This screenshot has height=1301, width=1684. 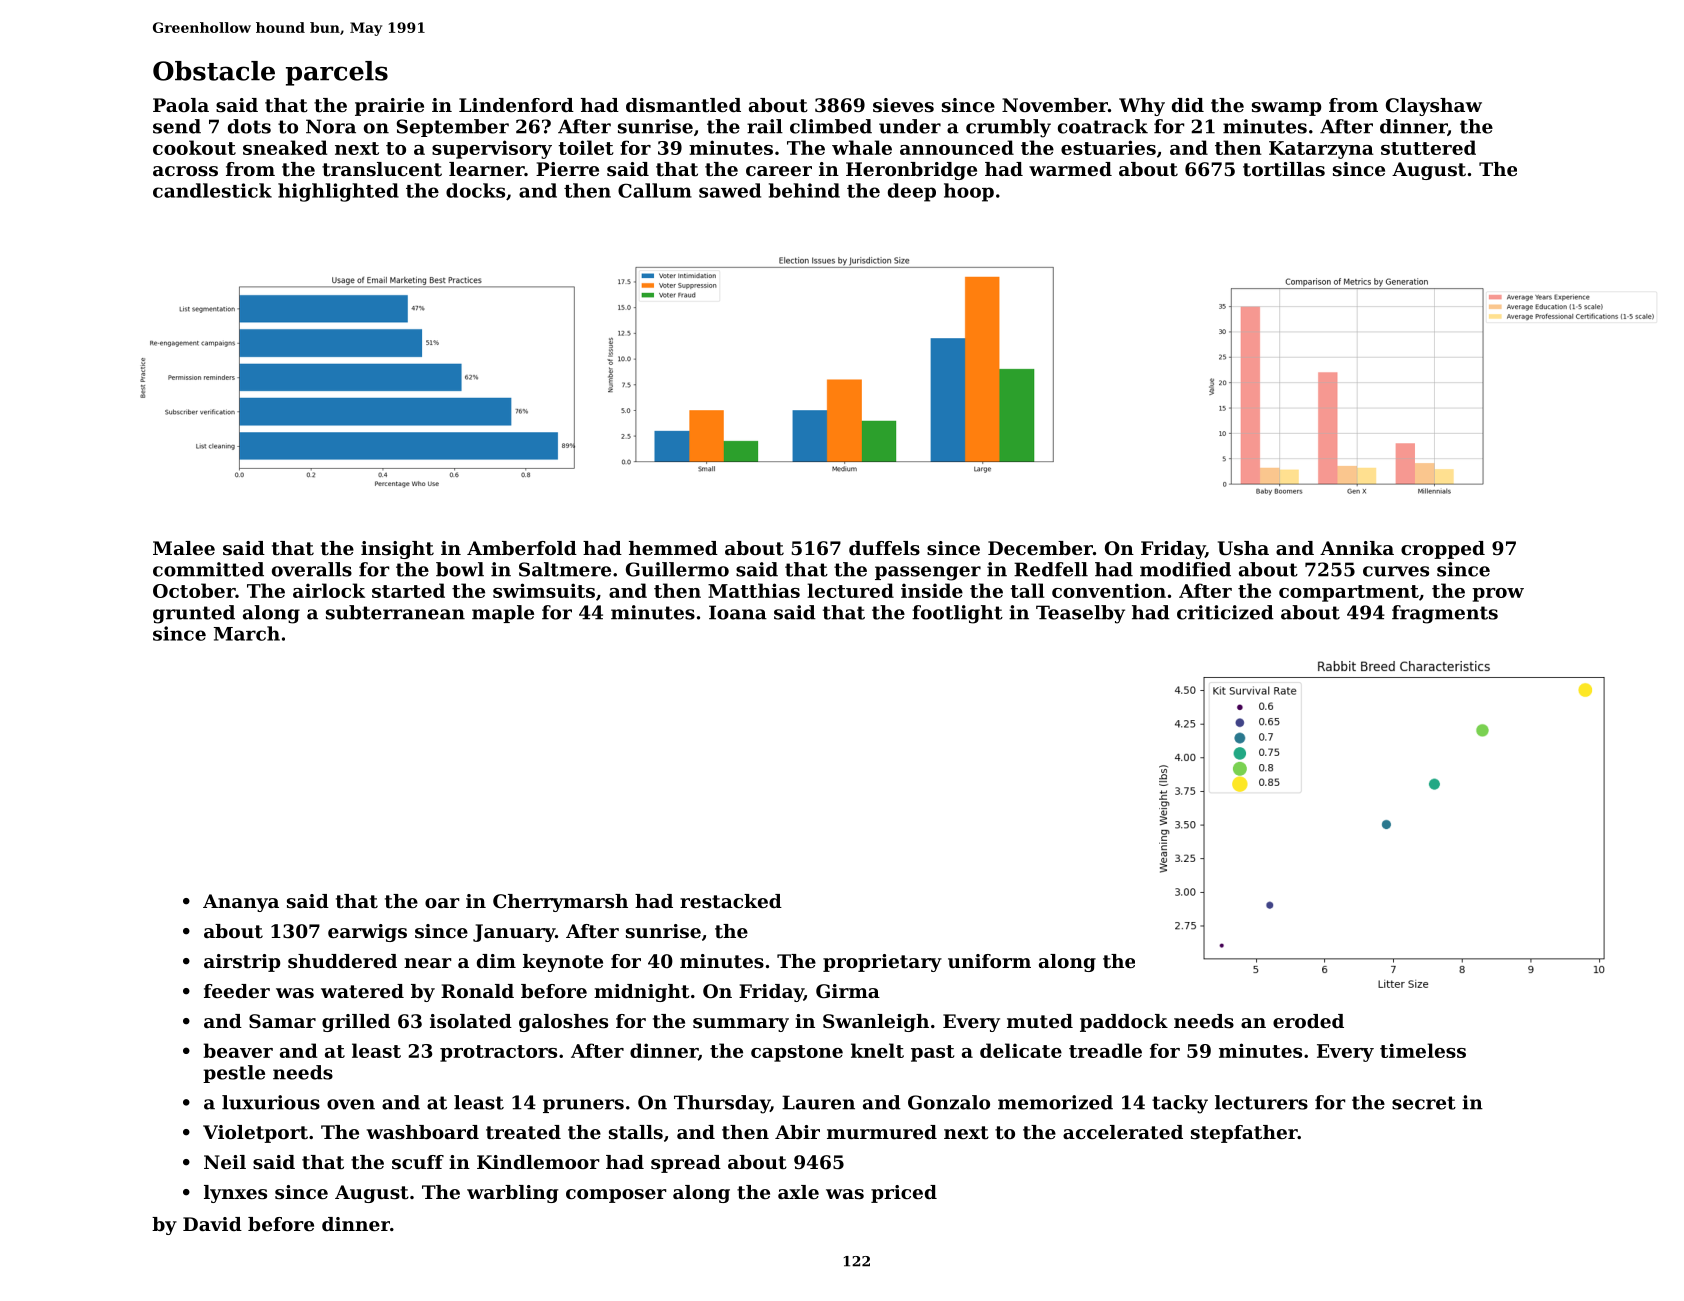 What do you see at coordinates (882, 963) in the screenshot?
I see `proprietary` at bounding box center [882, 963].
